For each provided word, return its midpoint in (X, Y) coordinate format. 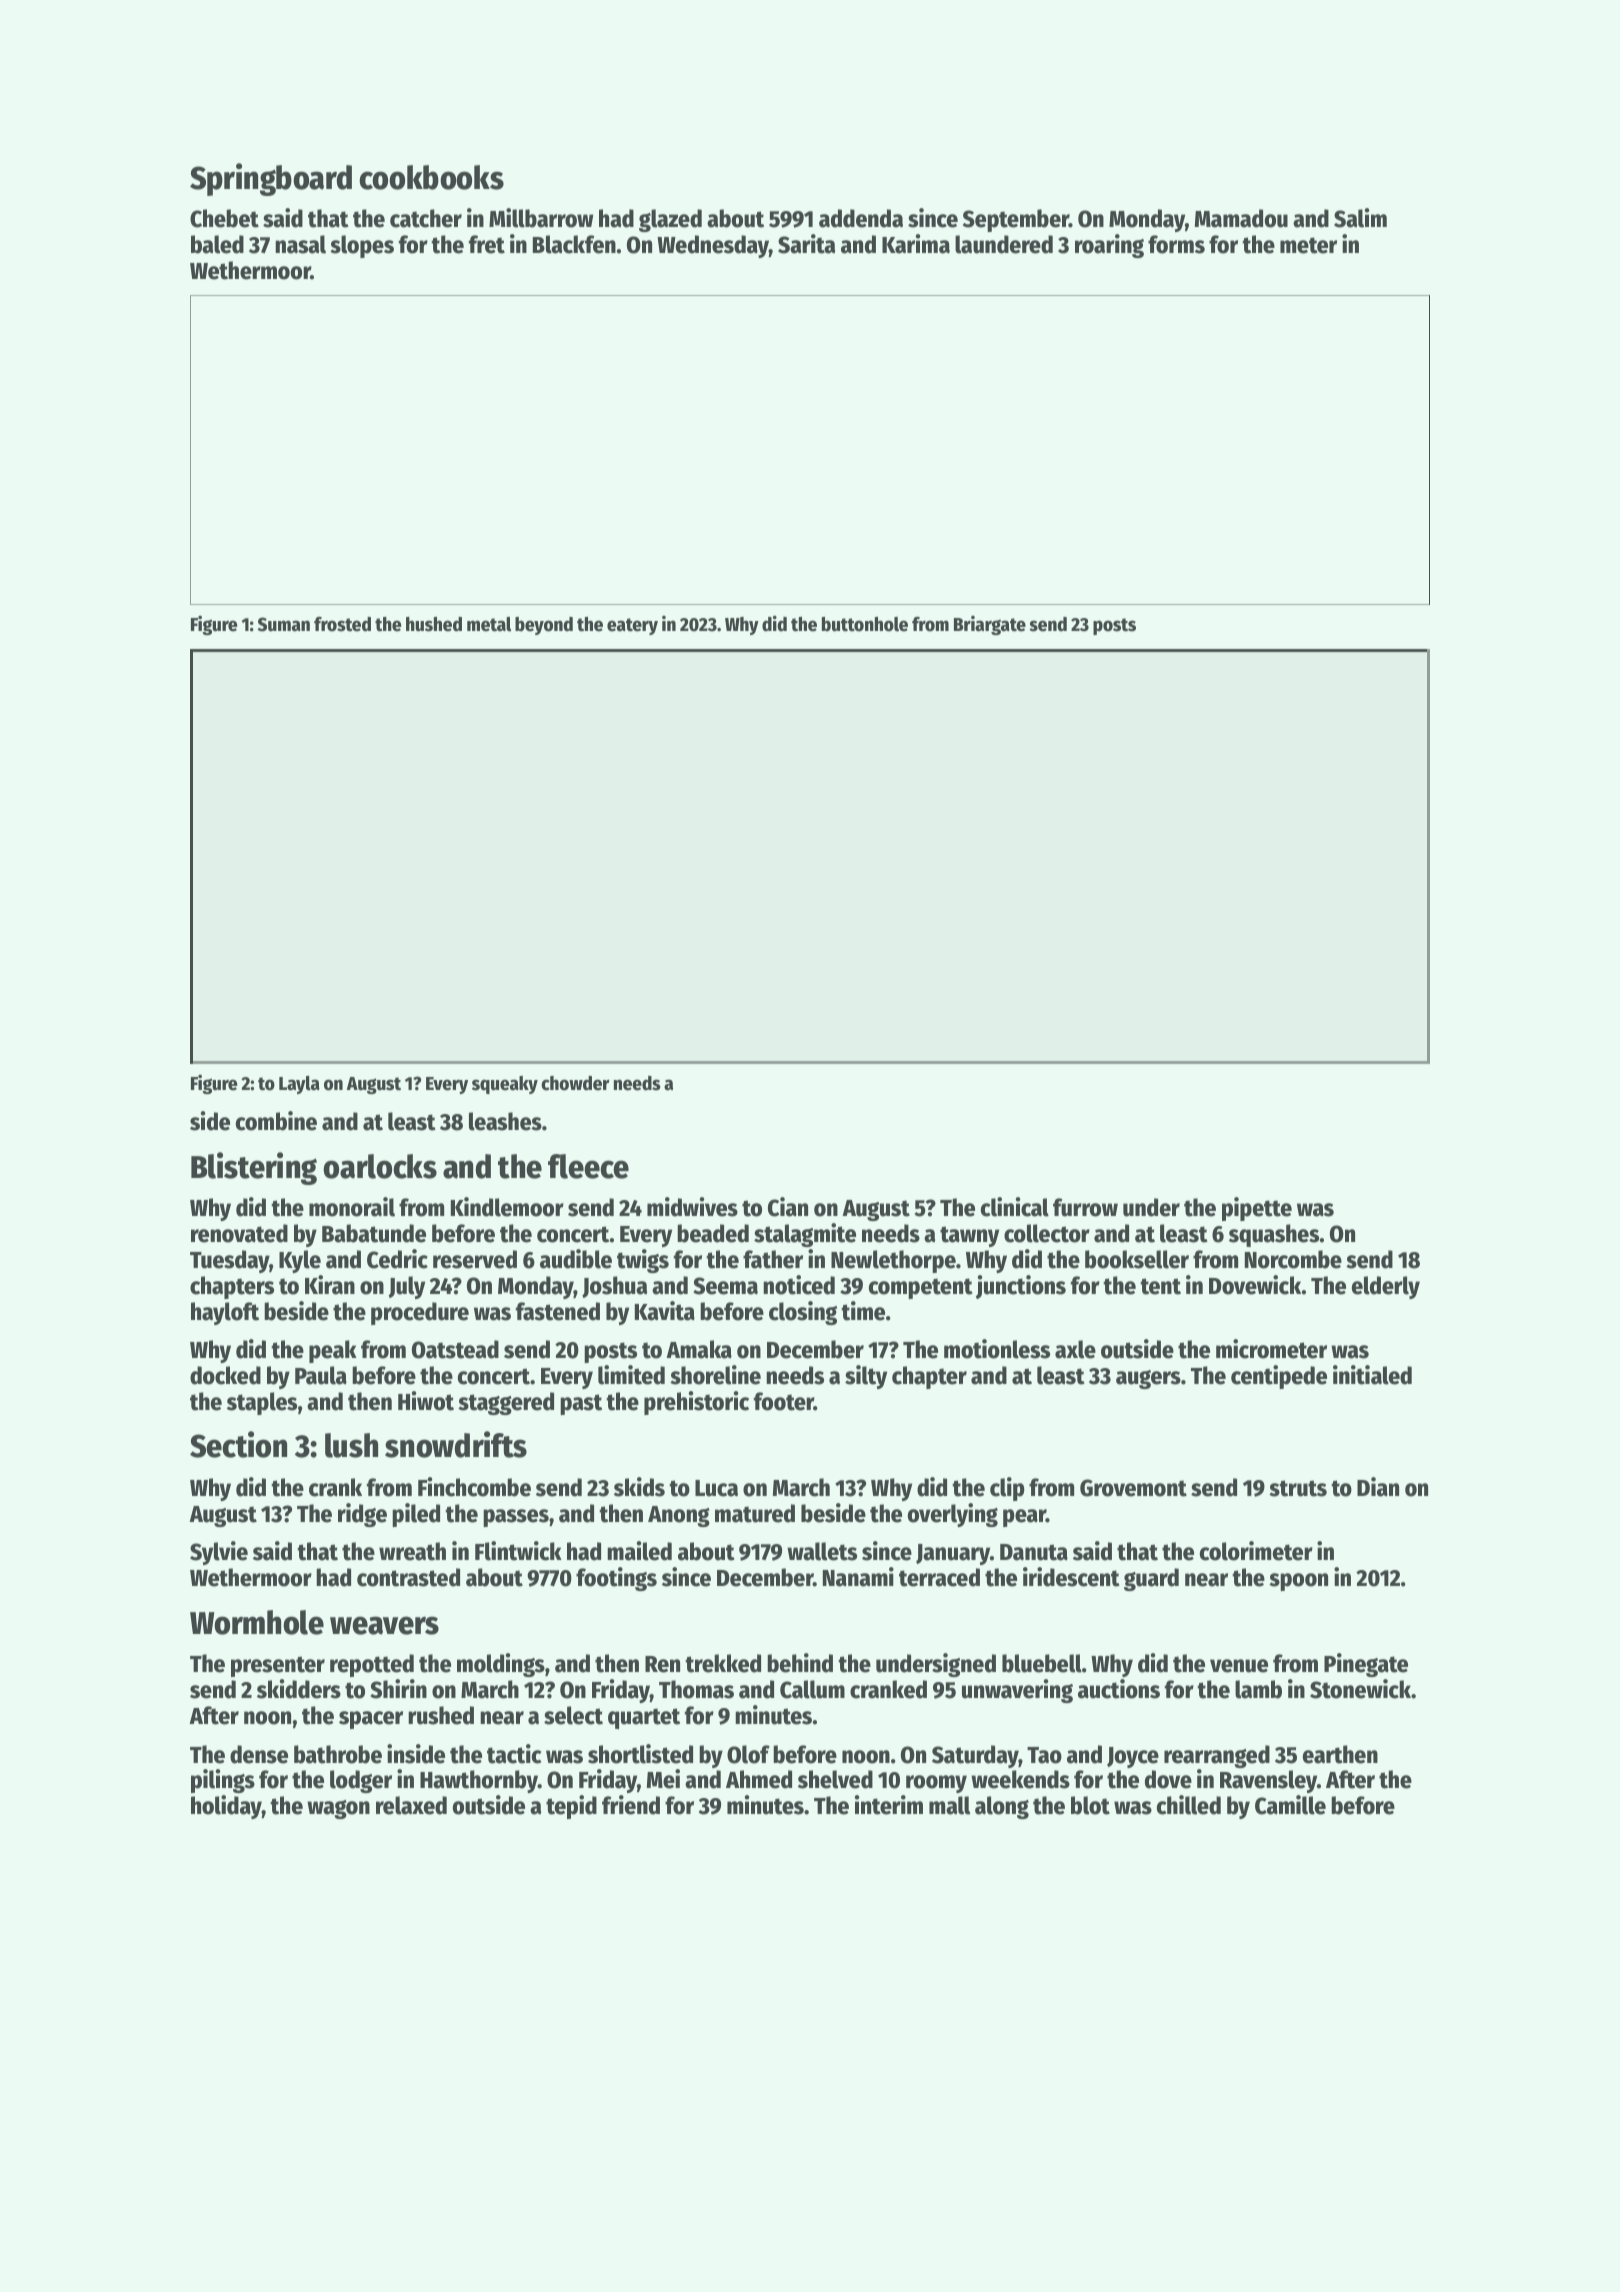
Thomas (696, 1689)
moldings (501, 1665)
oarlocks (380, 1166)
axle (1075, 1349)
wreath (412, 1551)
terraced (939, 1577)
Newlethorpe (893, 1261)
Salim (1360, 218)
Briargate (990, 625)
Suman (284, 624)
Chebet (224, 218)
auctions (1119, 1689)
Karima (916, 244)
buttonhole (865, 624)
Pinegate (1366, 1665)
